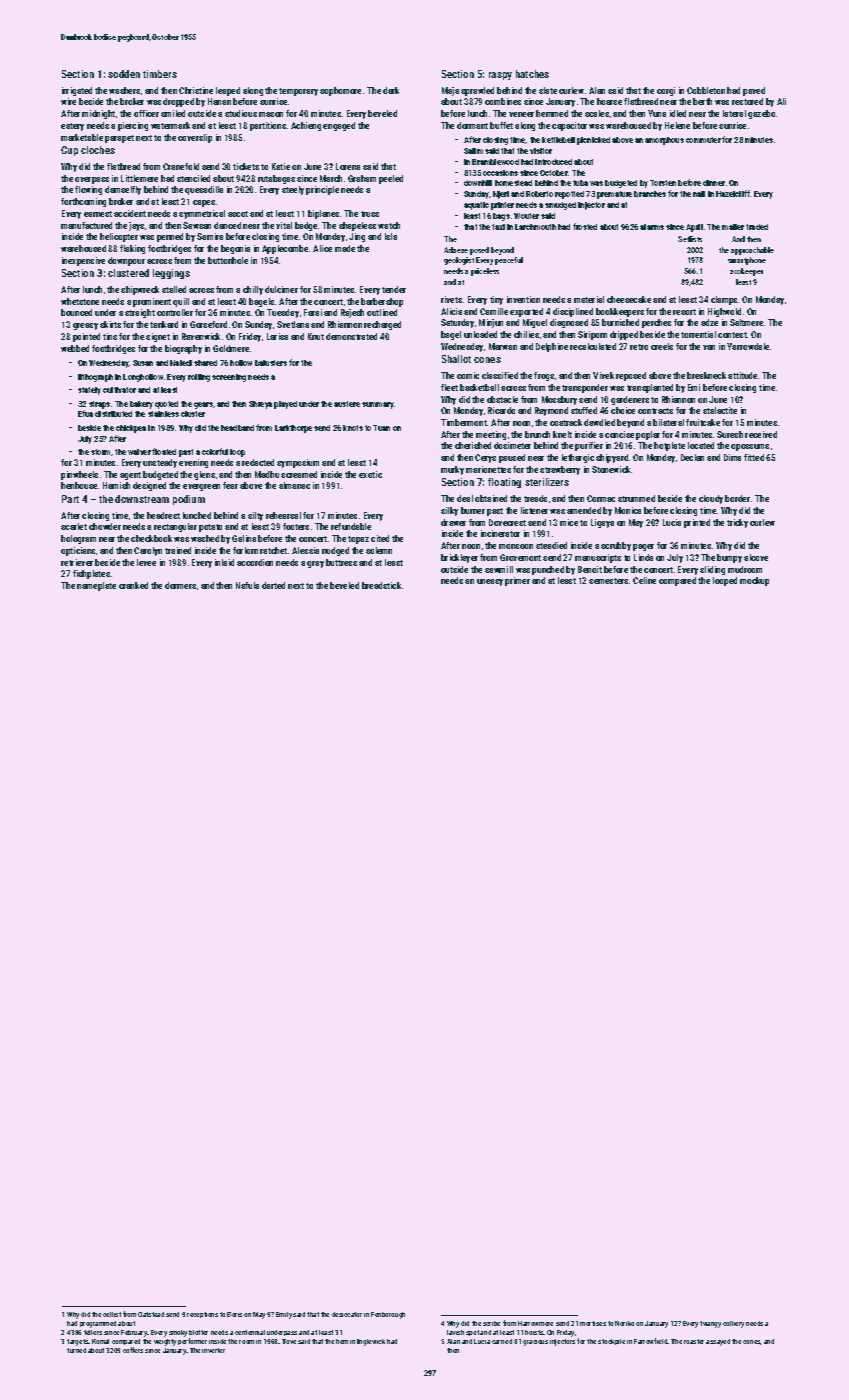 The image size is (849, 1400). What do you see at coordinates (712, 570) in the screenshot?
I see `sliding` at bounding box center [712, 570].
